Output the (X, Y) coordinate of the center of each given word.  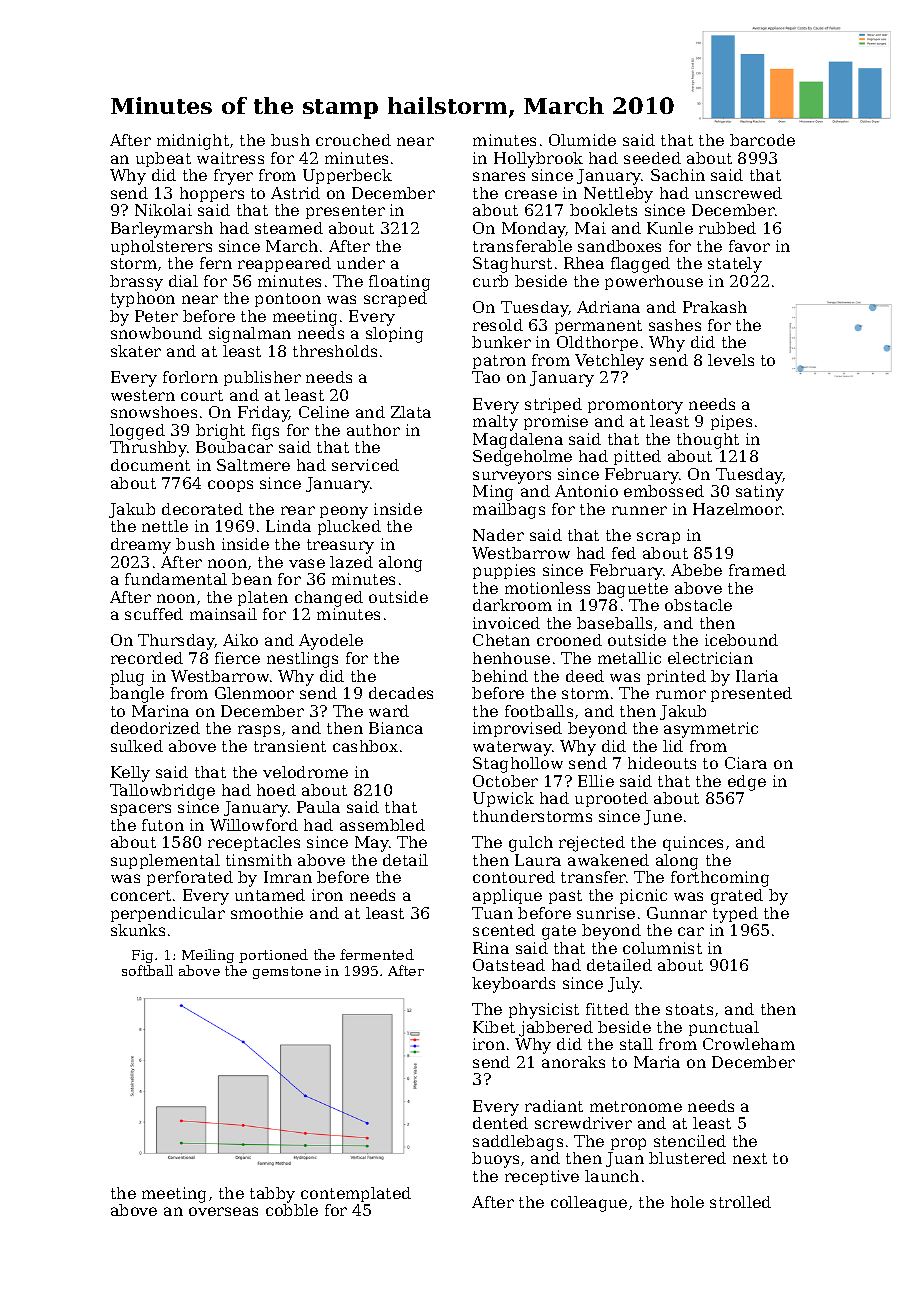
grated (737, 897)
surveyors (512, 477)
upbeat (163, 159)
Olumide (582, 140)
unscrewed (738, 193)
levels (731, 360)
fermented (377, 954)
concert (141, 895)
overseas (223, 1211)
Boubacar (234, 447)
